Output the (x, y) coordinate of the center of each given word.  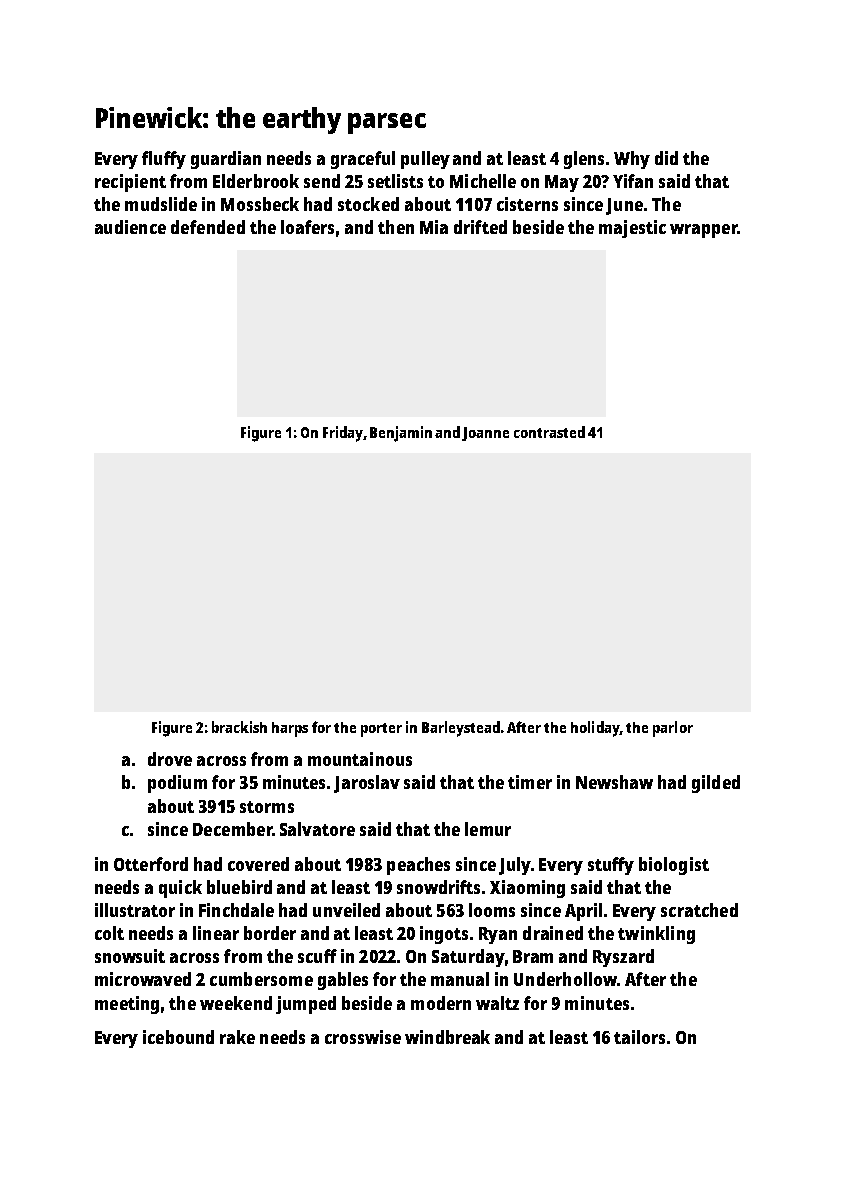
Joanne (485, 434)
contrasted (549, 432)
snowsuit (130, 956)
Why (632, 160)
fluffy (164, 160)
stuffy (611, 866)
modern (441, 1003)
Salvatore (317, 829)
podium (177, 784)
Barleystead (461, 729)
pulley (425, 160)
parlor (673, 729)
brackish (239, 727)
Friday (343, 434)
